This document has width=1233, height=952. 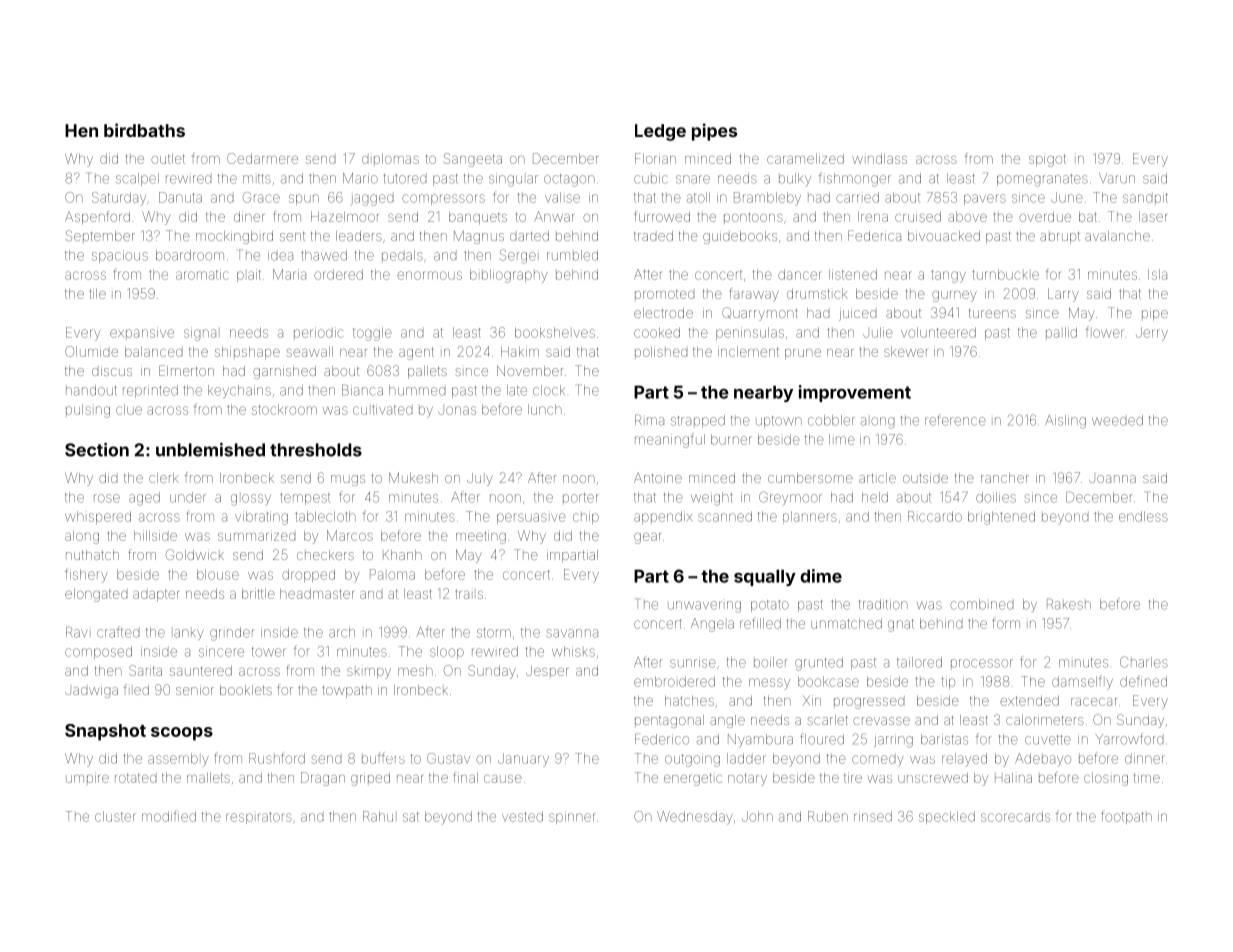 I want to click on article, so click(x=877, y=478).
